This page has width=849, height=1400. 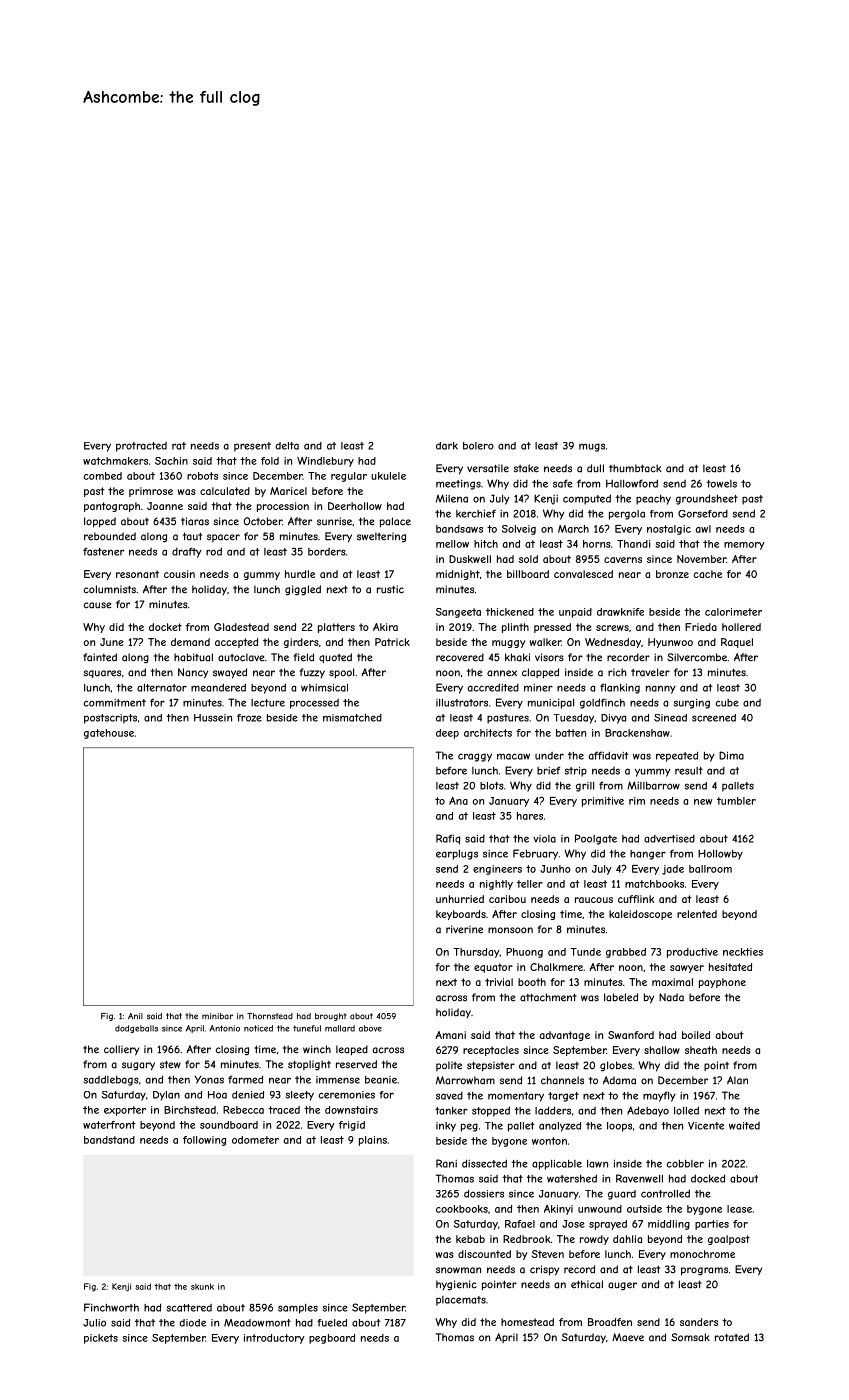 I want to click on robots, so click(x=202, y=476).
